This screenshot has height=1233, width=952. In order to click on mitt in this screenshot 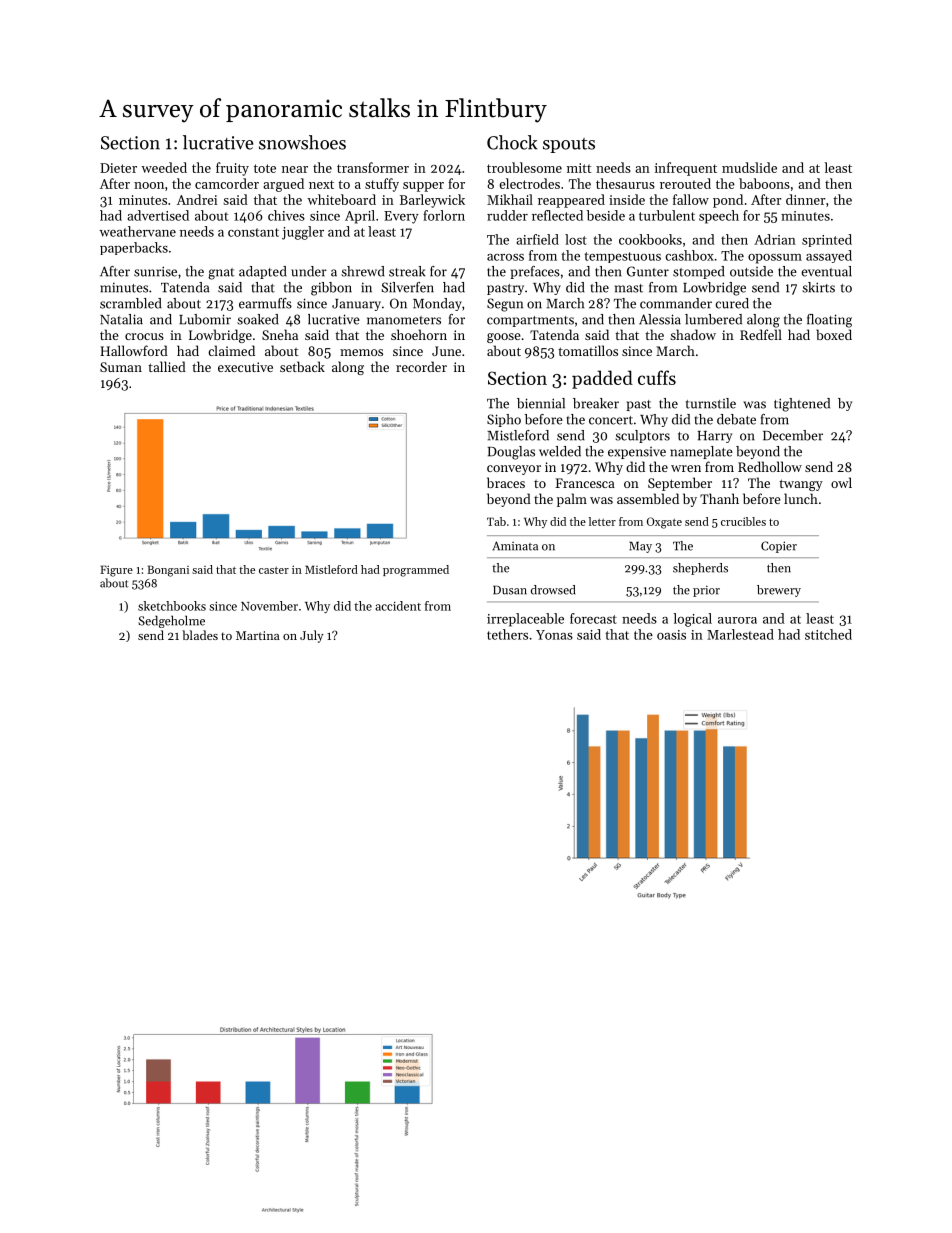, I will do `click(579, 168)`.
